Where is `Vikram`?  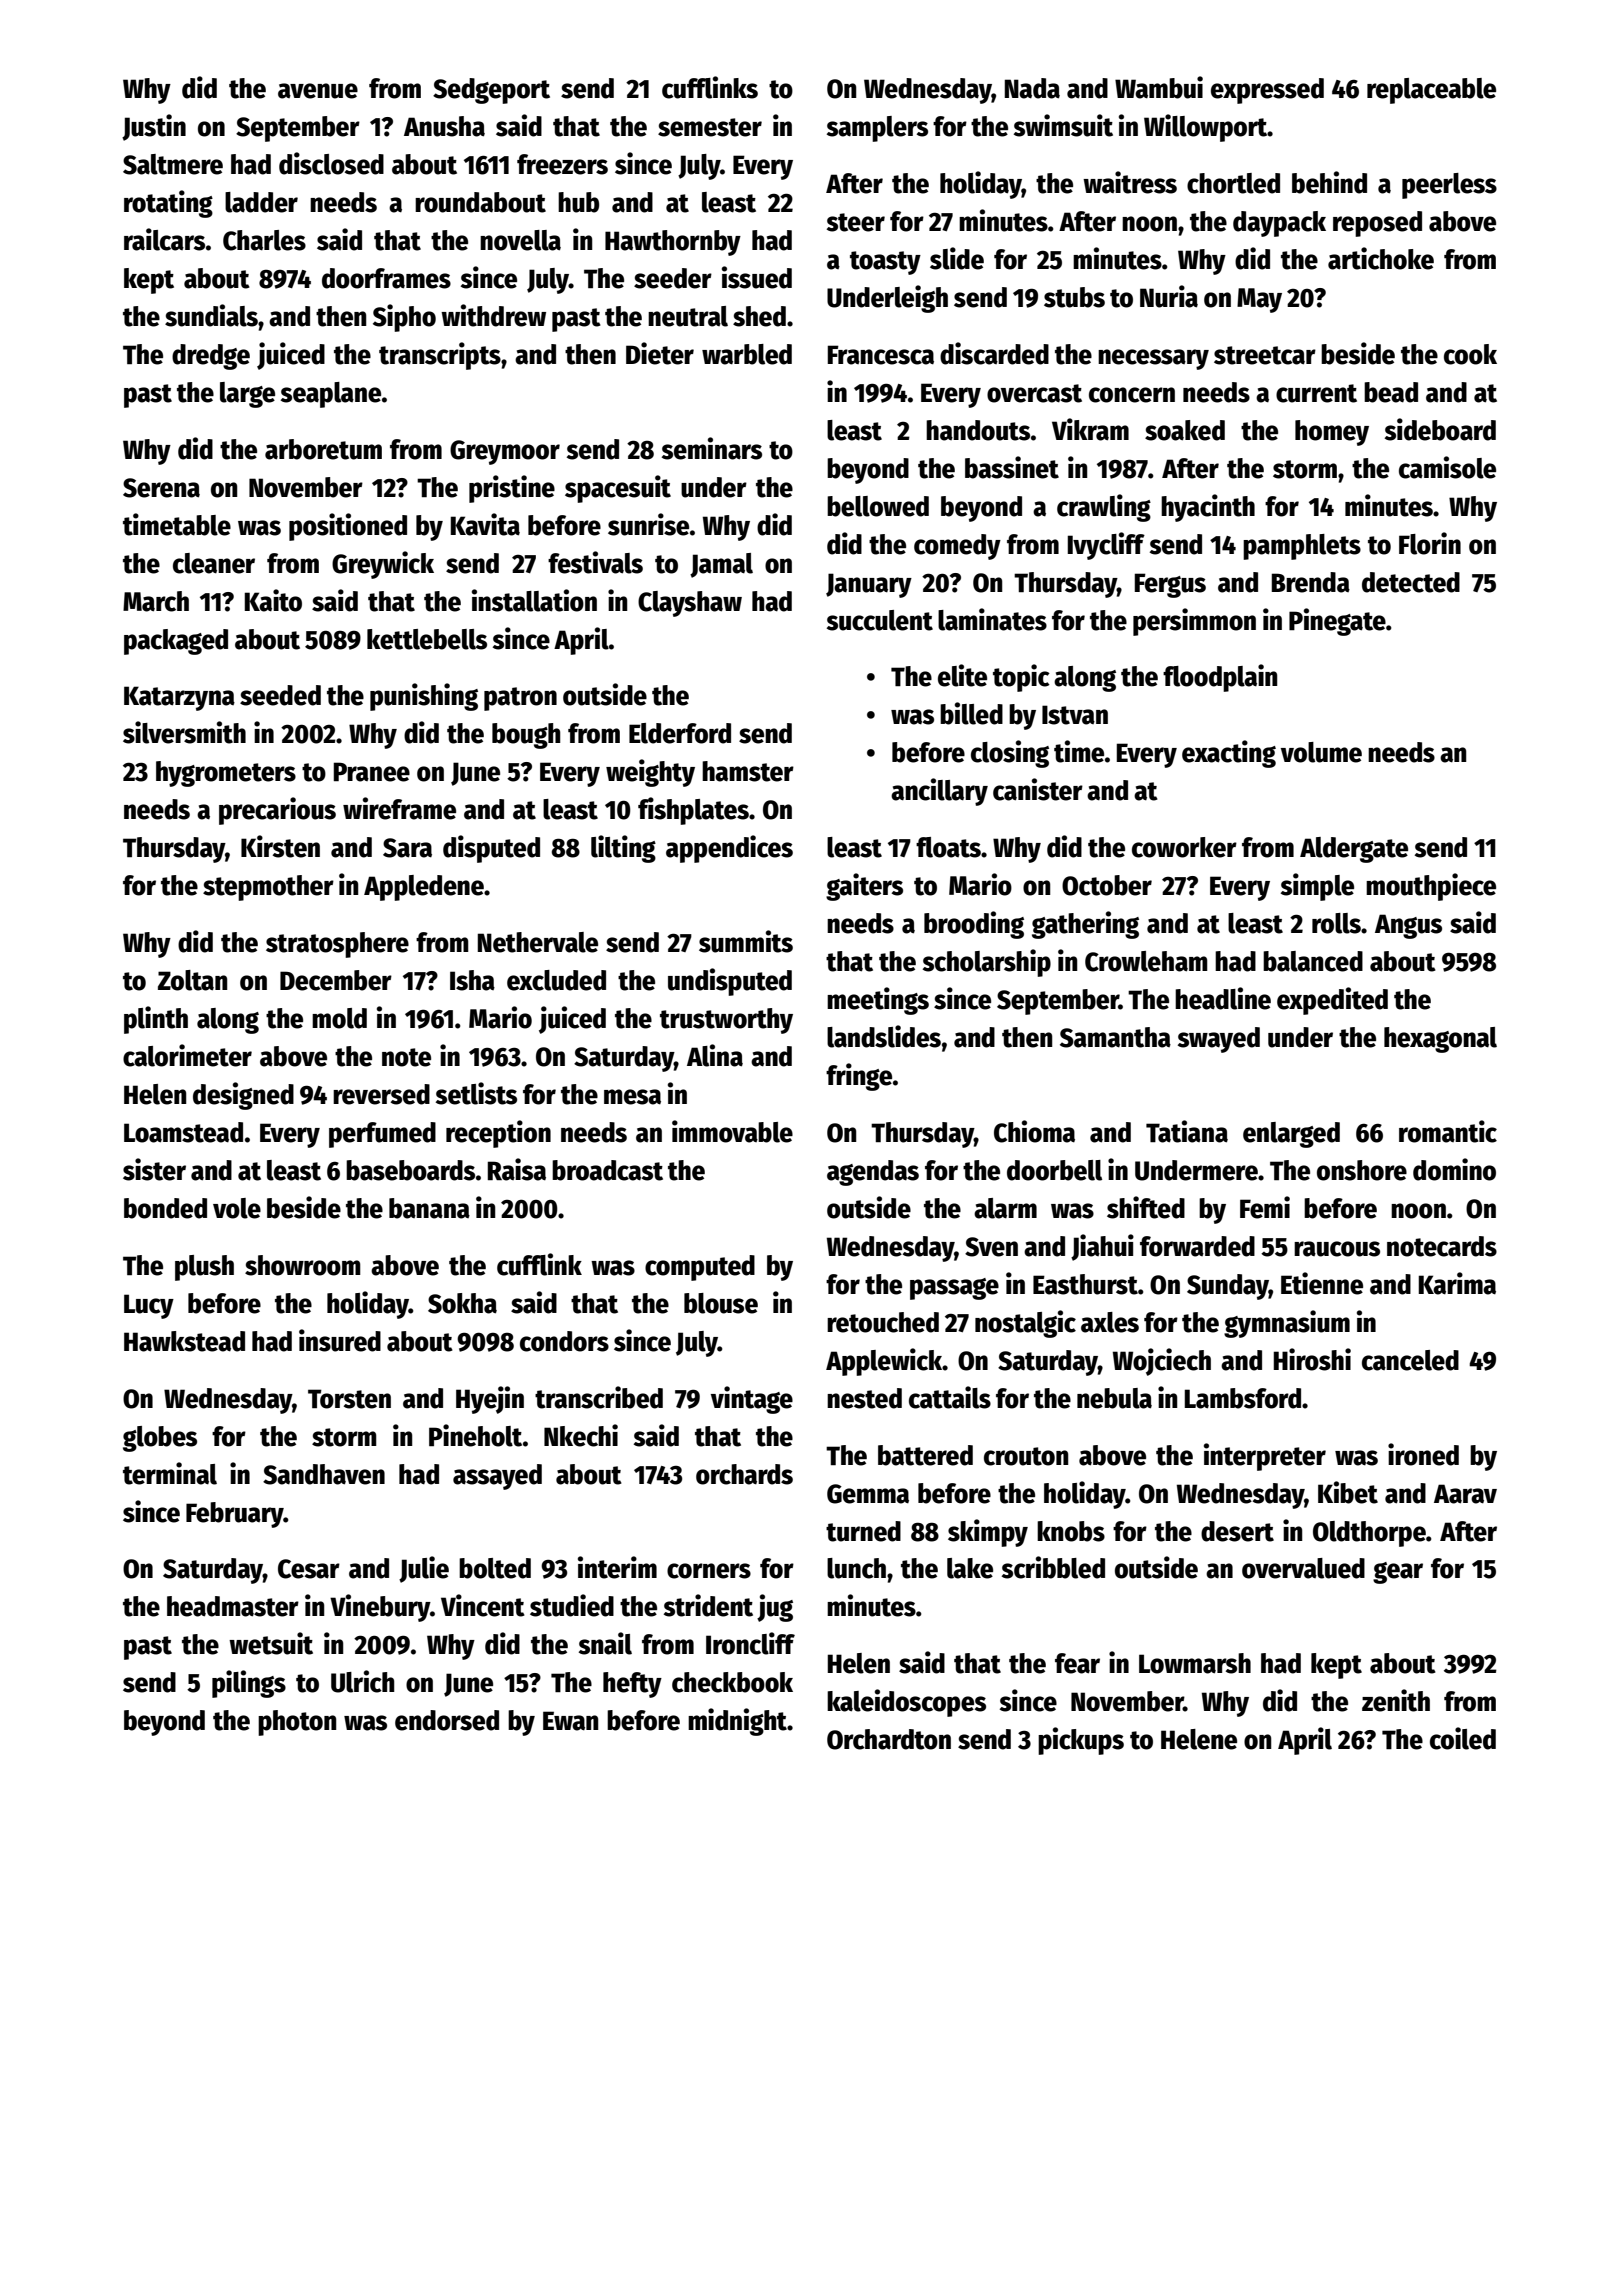 Vikram is located at coordinates (1090, 429).
